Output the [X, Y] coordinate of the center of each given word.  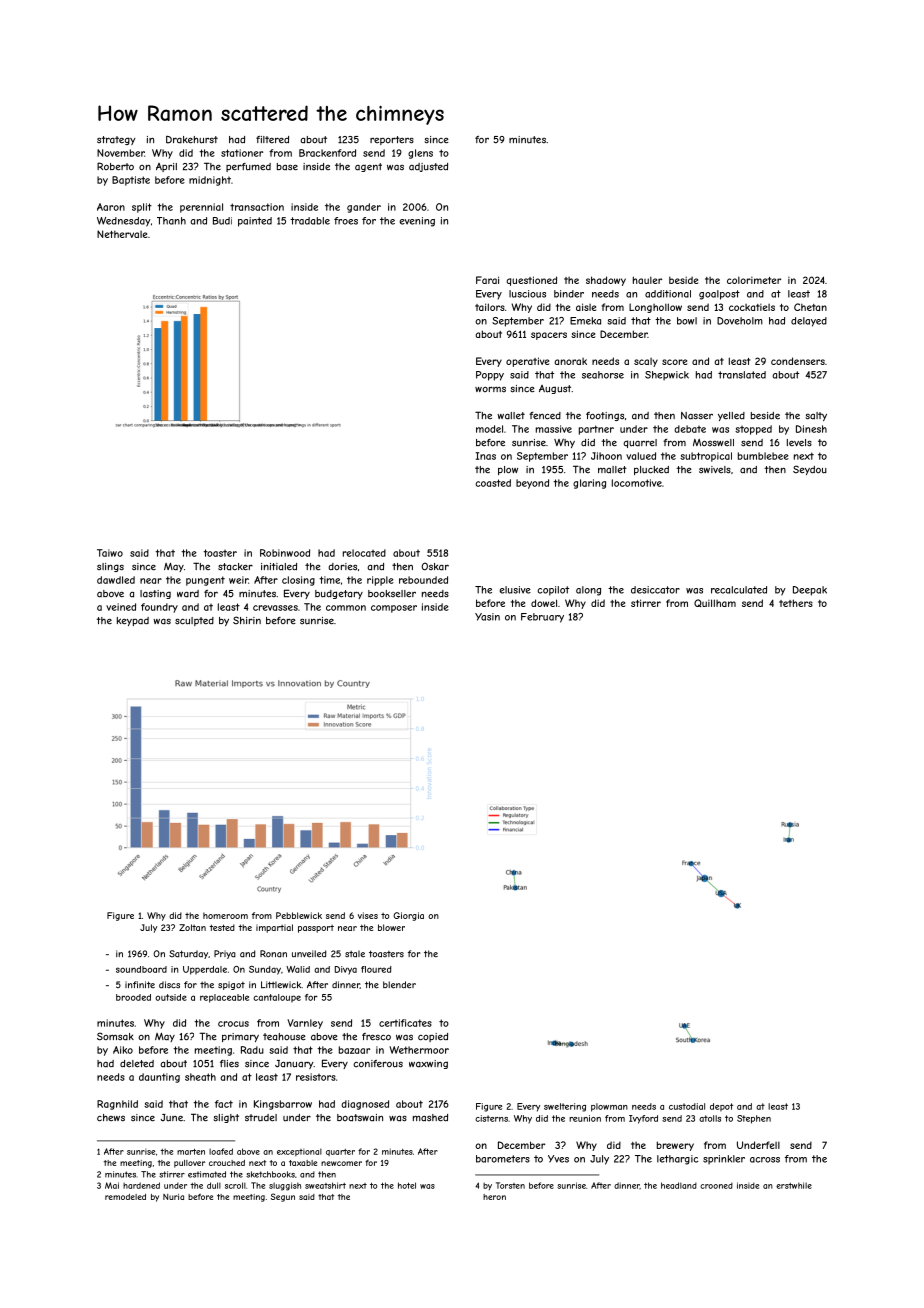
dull [214, 1185]
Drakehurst [192, 140]
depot [721, 1107]
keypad [133, 621]
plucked [651, 470]
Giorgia [408, 916]
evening [417, 222]
